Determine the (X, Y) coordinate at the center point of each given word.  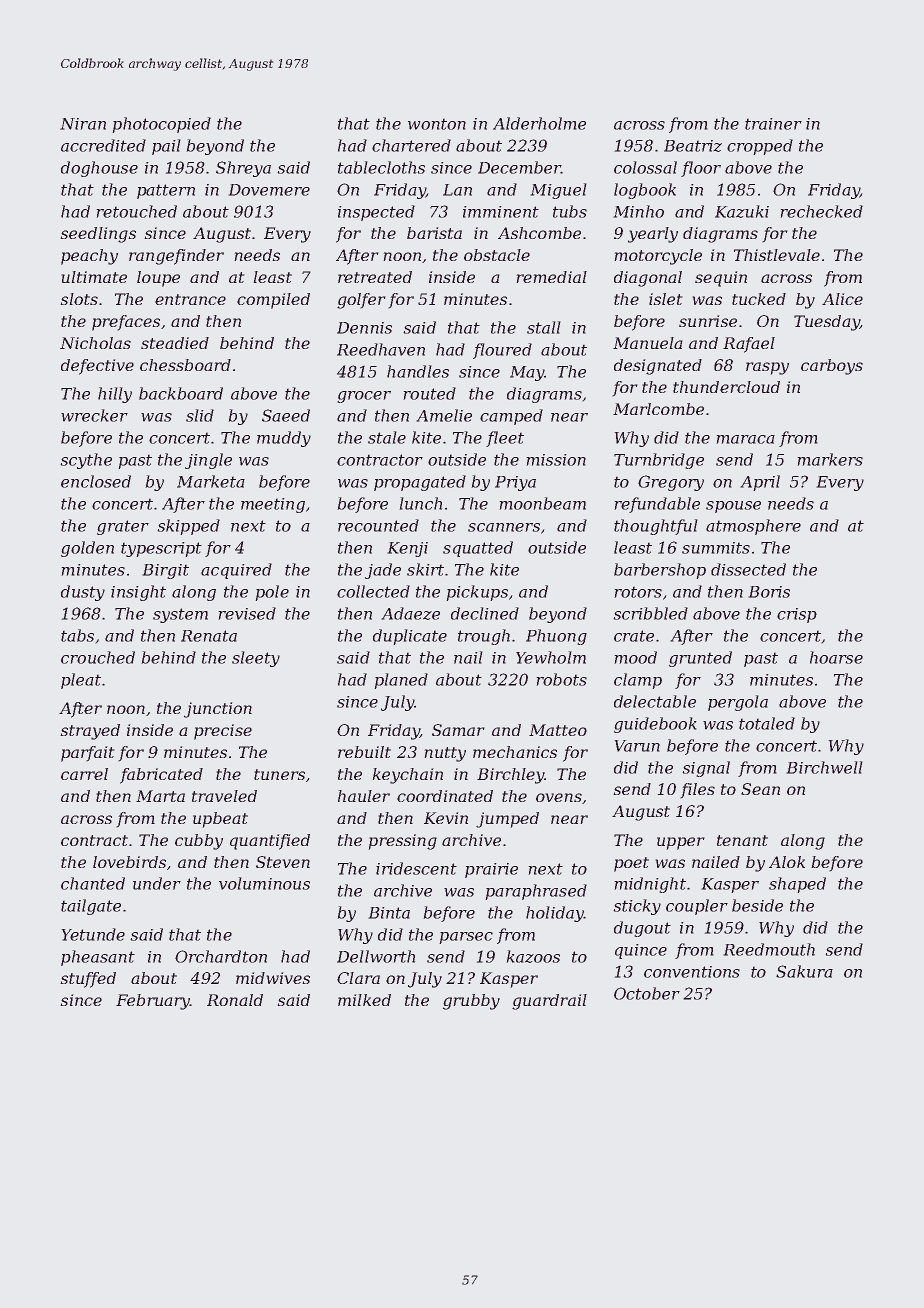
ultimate (94, 277)
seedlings (98, 235)
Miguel (558, 191)
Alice (842, 299)
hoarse (836, 657)
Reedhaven (381, 349)
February (153, 1002)
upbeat (220, 820)
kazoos (533, 956)
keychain (408, 776)
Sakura (804, 971)
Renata (209, 636)
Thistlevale (777, 255)
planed (401, 681)
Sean (760, 789)
